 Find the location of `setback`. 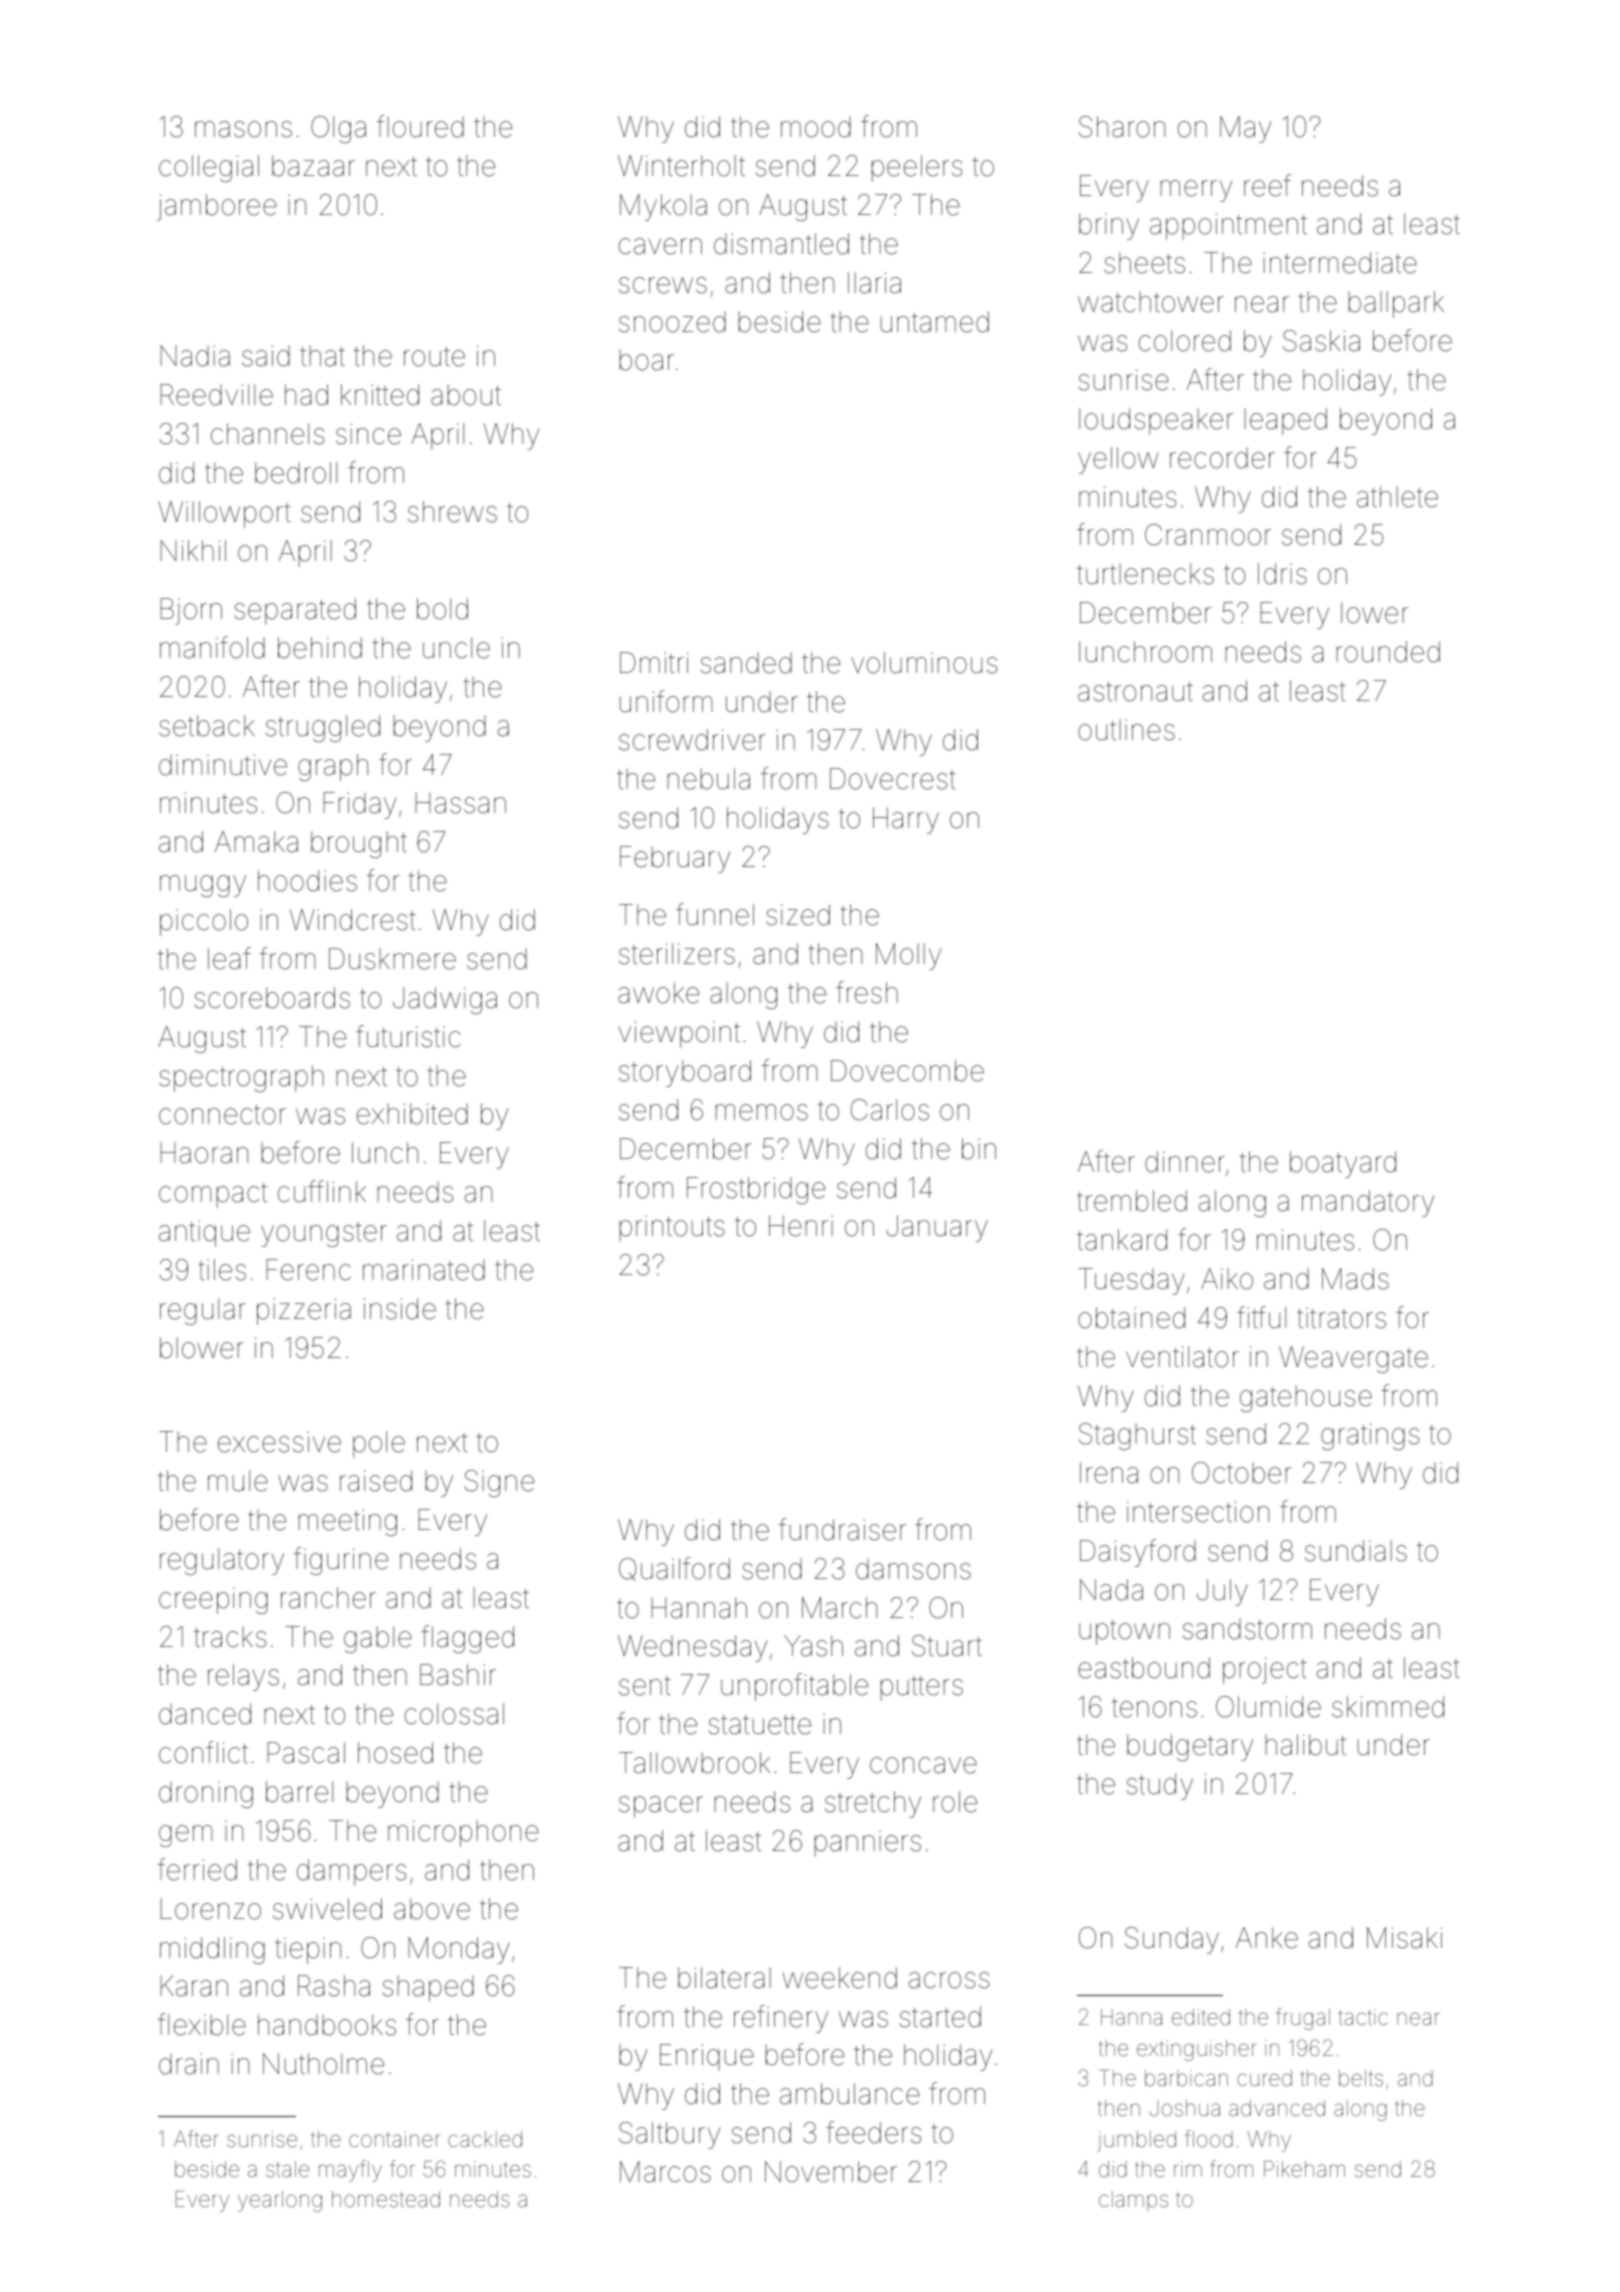

setback is located at coordinates (207, 726).
